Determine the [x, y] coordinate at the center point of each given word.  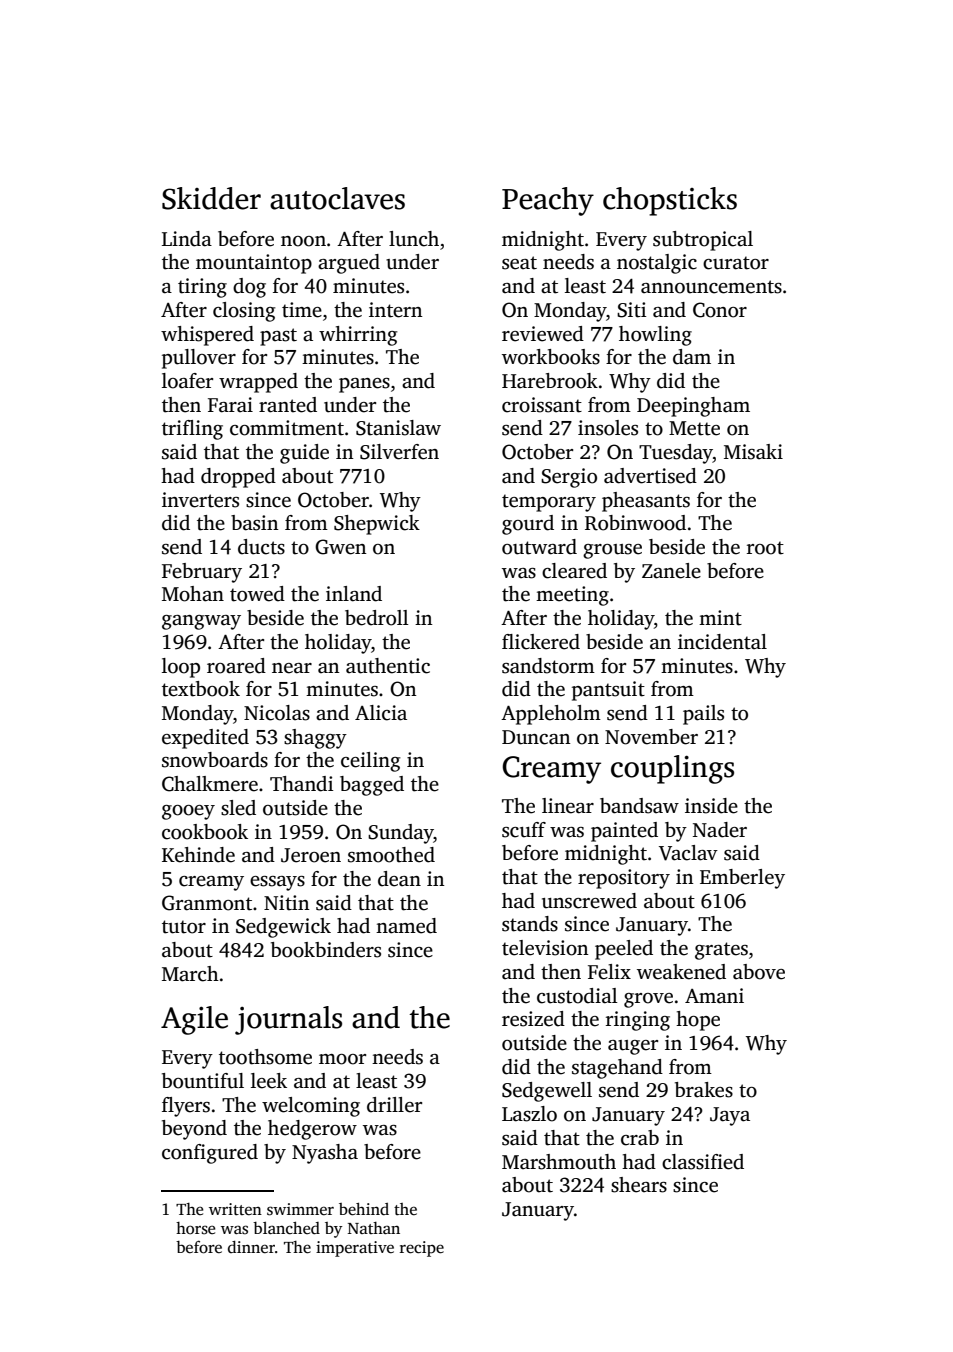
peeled [624, 950]
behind [364, 1209]
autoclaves [337, 198]
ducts [261, 547]
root [765, 548]
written [235, 1209]
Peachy [548, 201]
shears [639, 1185]
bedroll [377, 618]
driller [394, 1105]
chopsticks [670, 201]
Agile [194, 1020]
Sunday [401, 834]
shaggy [315, 739]
